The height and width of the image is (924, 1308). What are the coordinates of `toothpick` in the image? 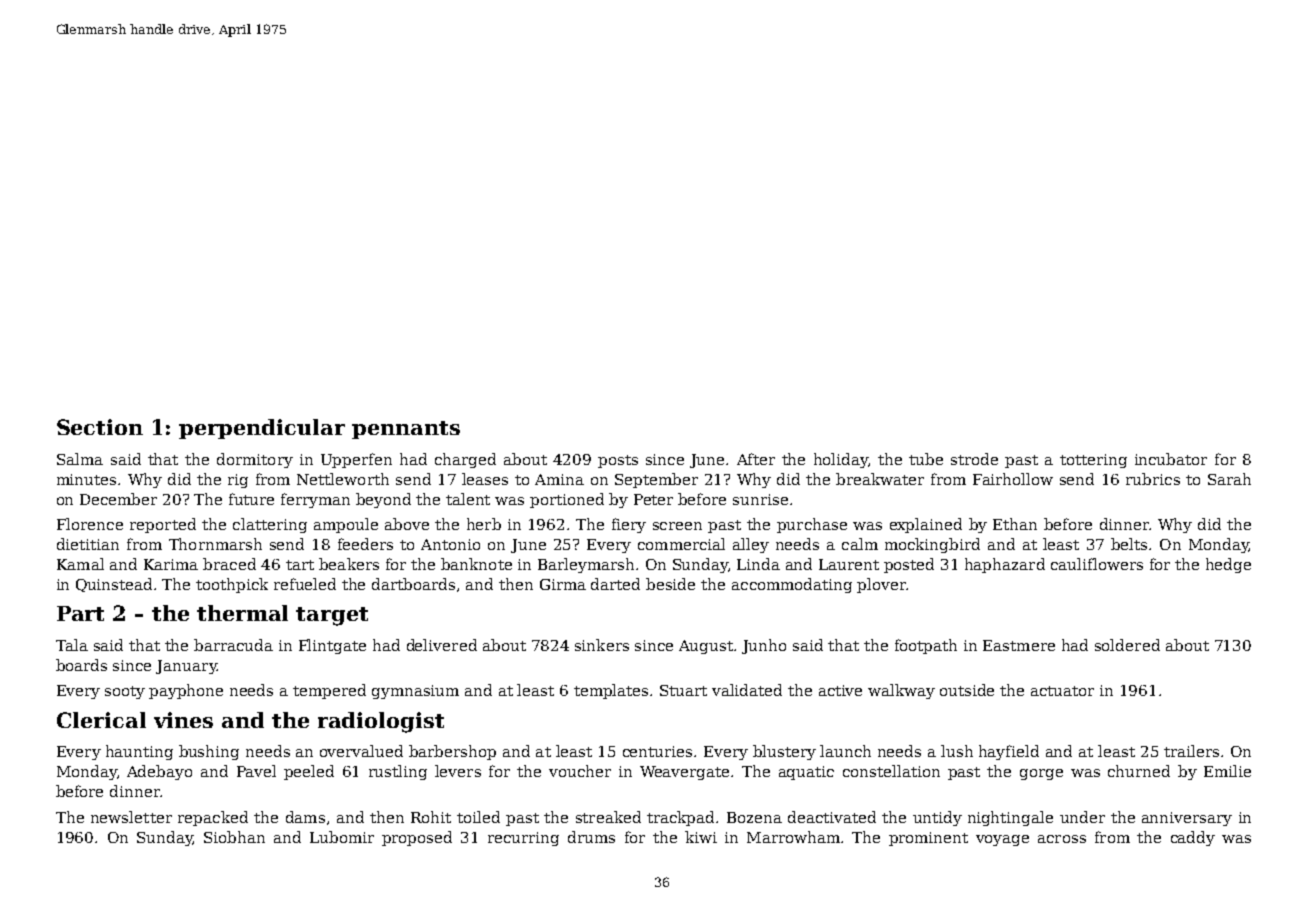 It's located at (232, 585).
